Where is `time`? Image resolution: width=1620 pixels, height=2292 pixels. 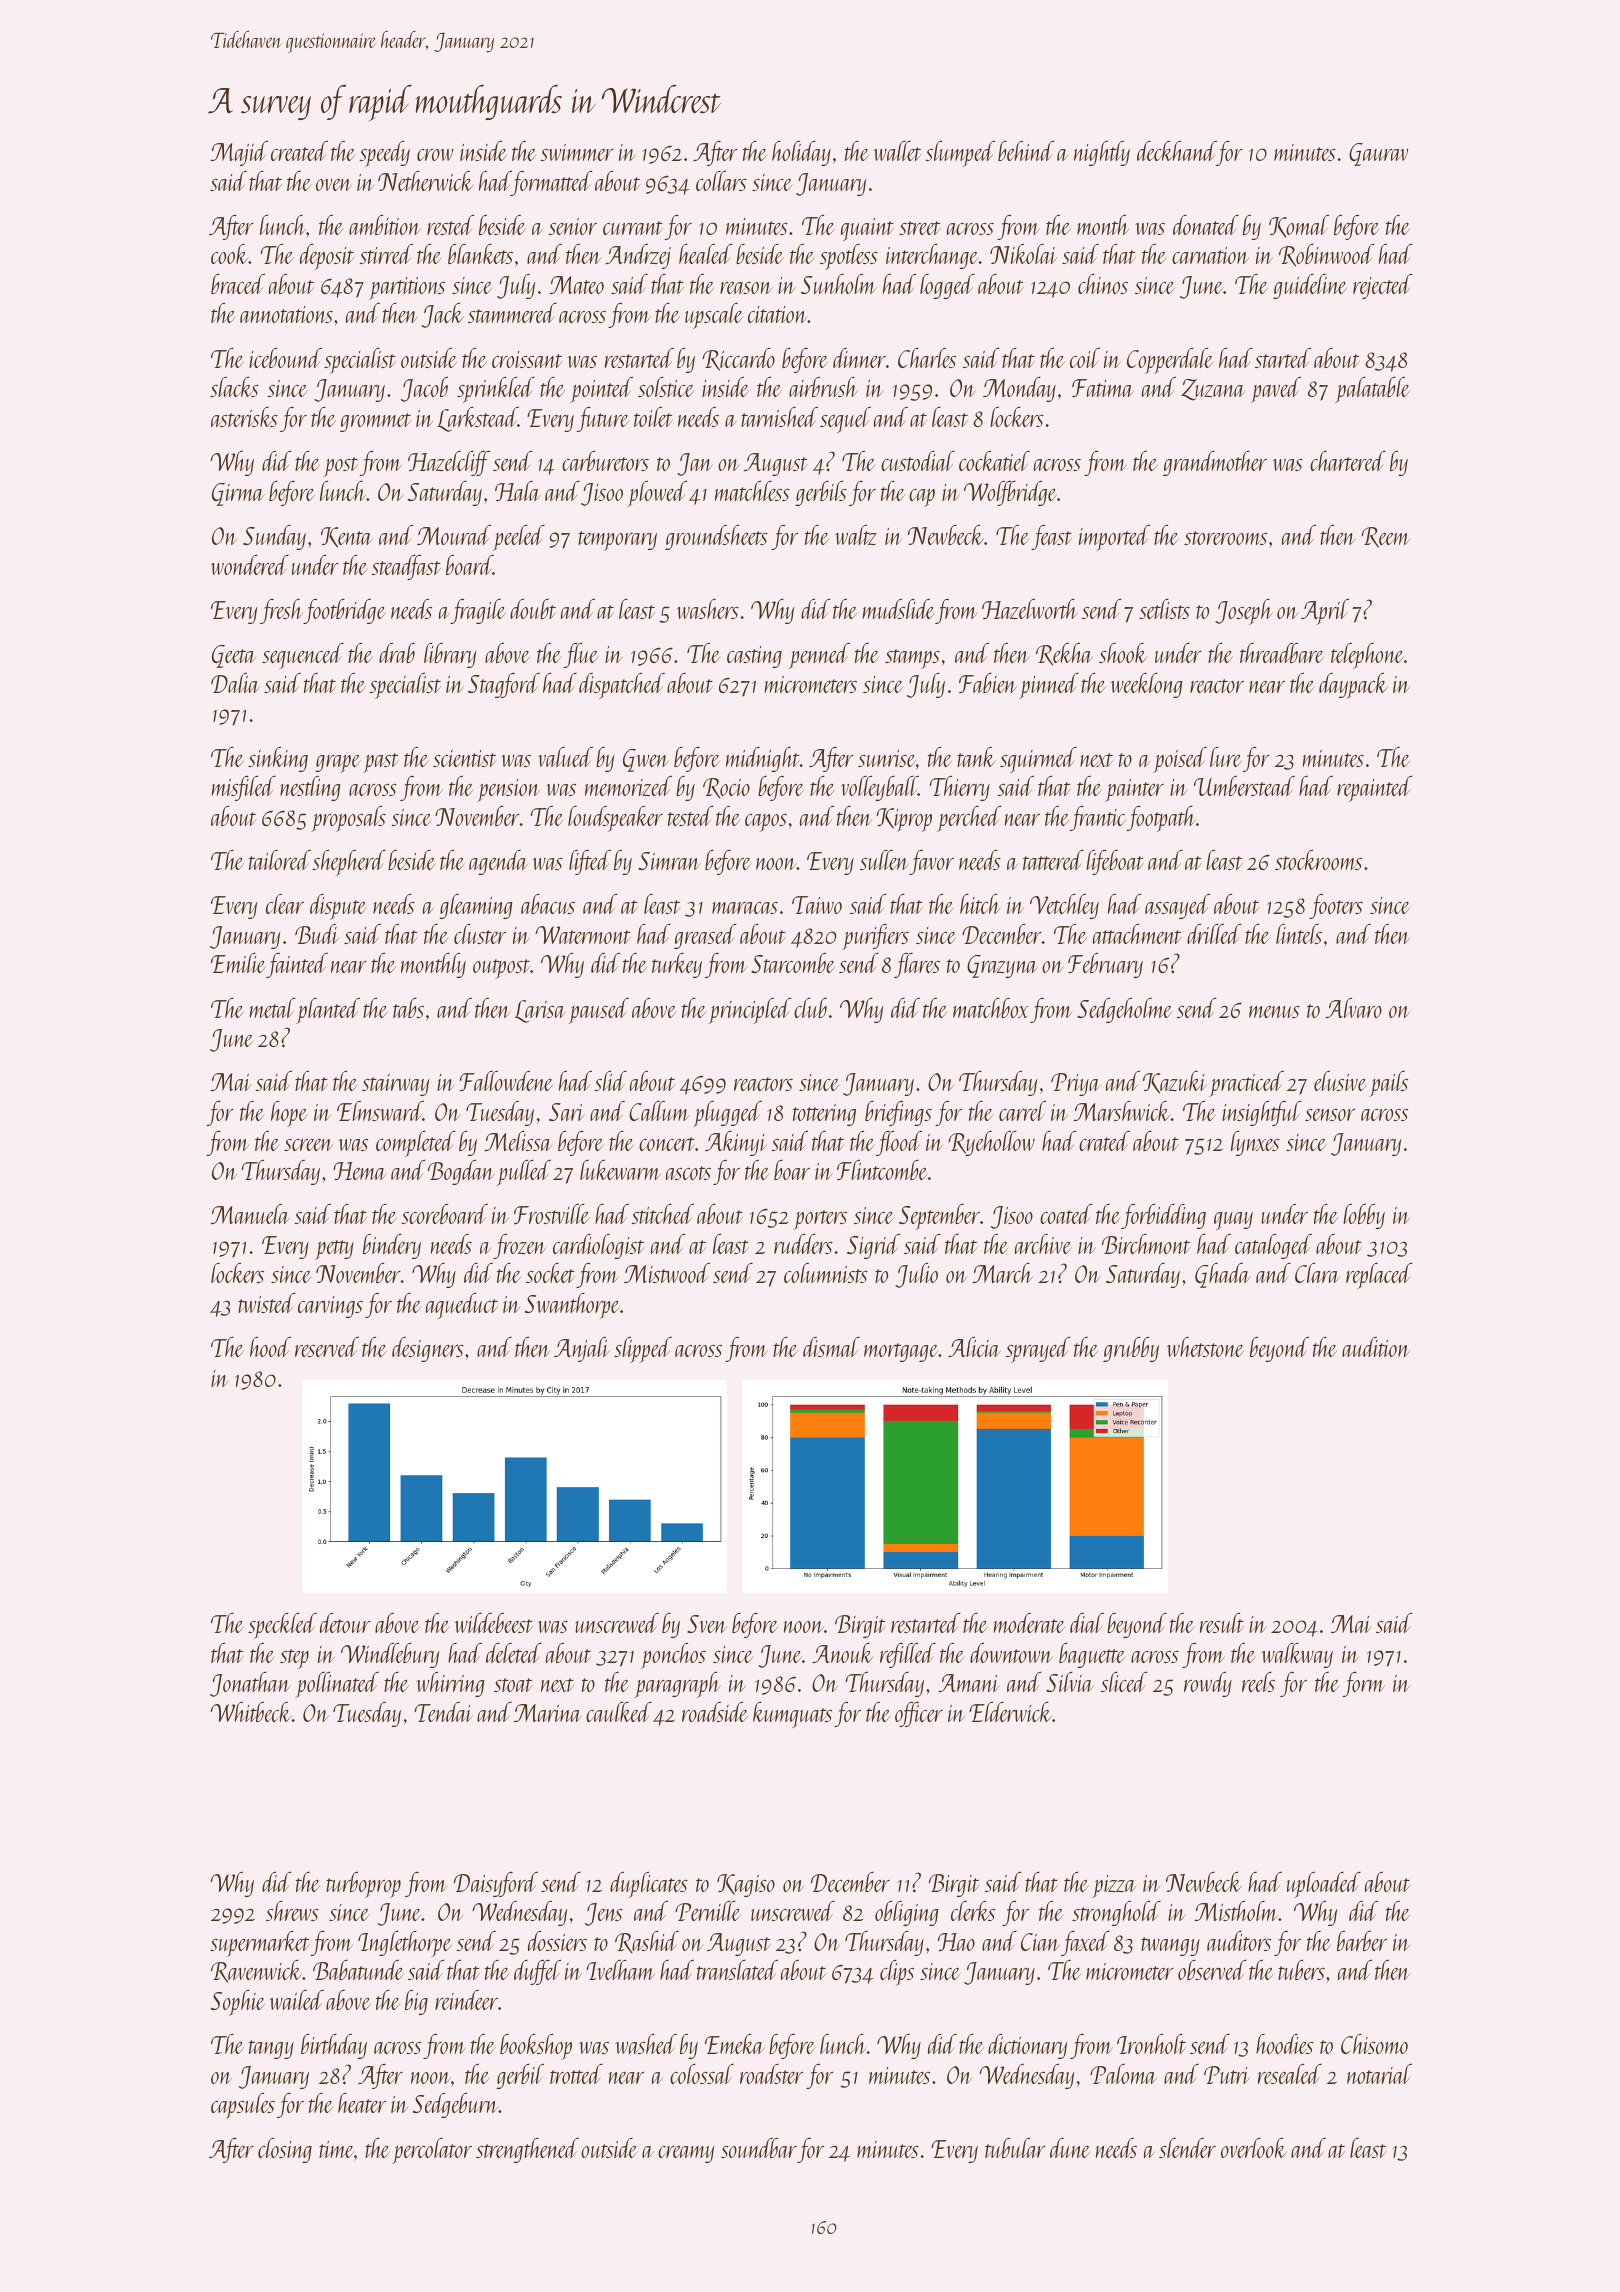 time is located at coordinates (336, 2149).
